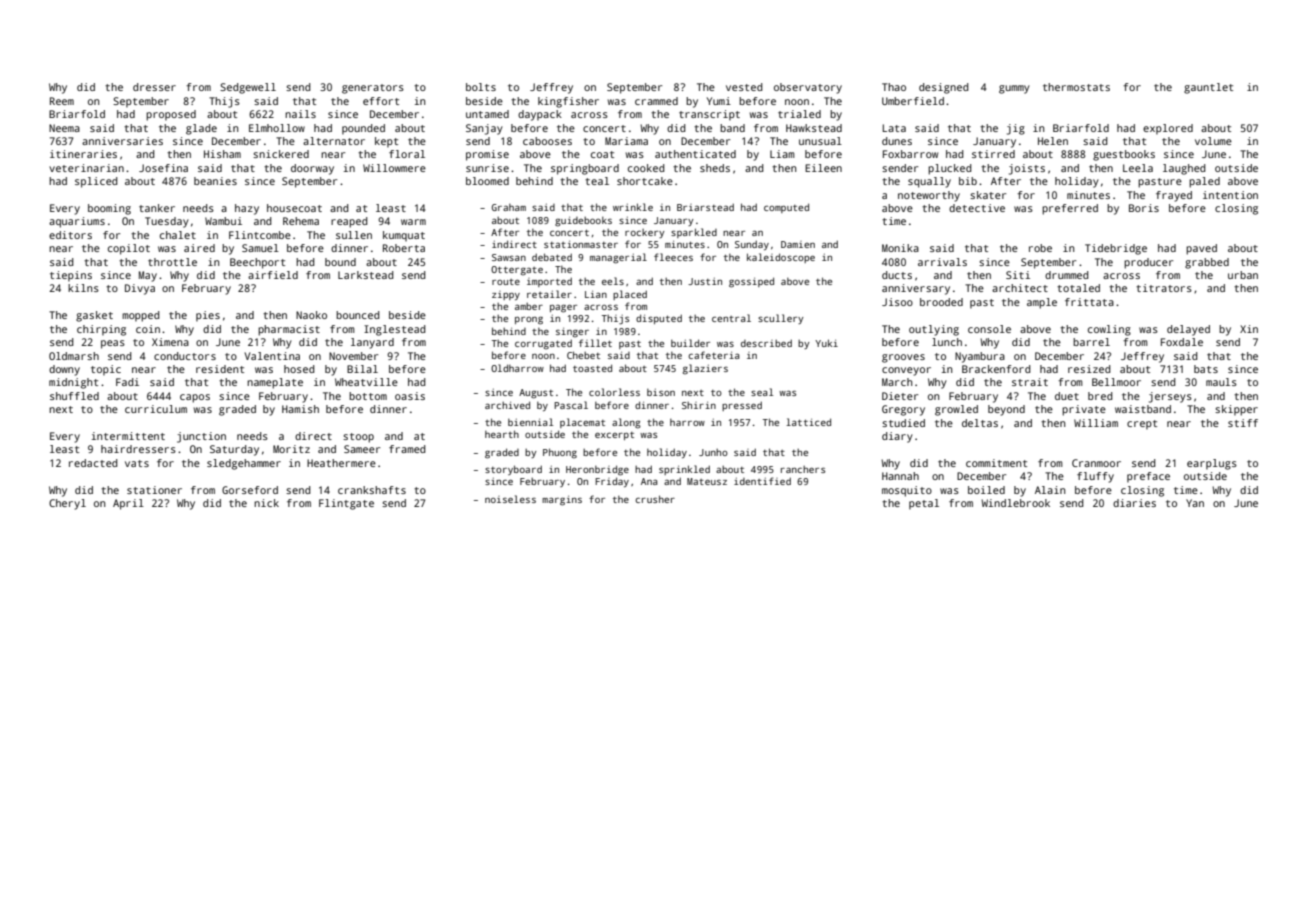 Image resolution: width=1308 pixels, height=924 pixels. What do you see at coordinates (368, 396) in the screenshot?
I see `bottom` at bounding box center [368, 396].
